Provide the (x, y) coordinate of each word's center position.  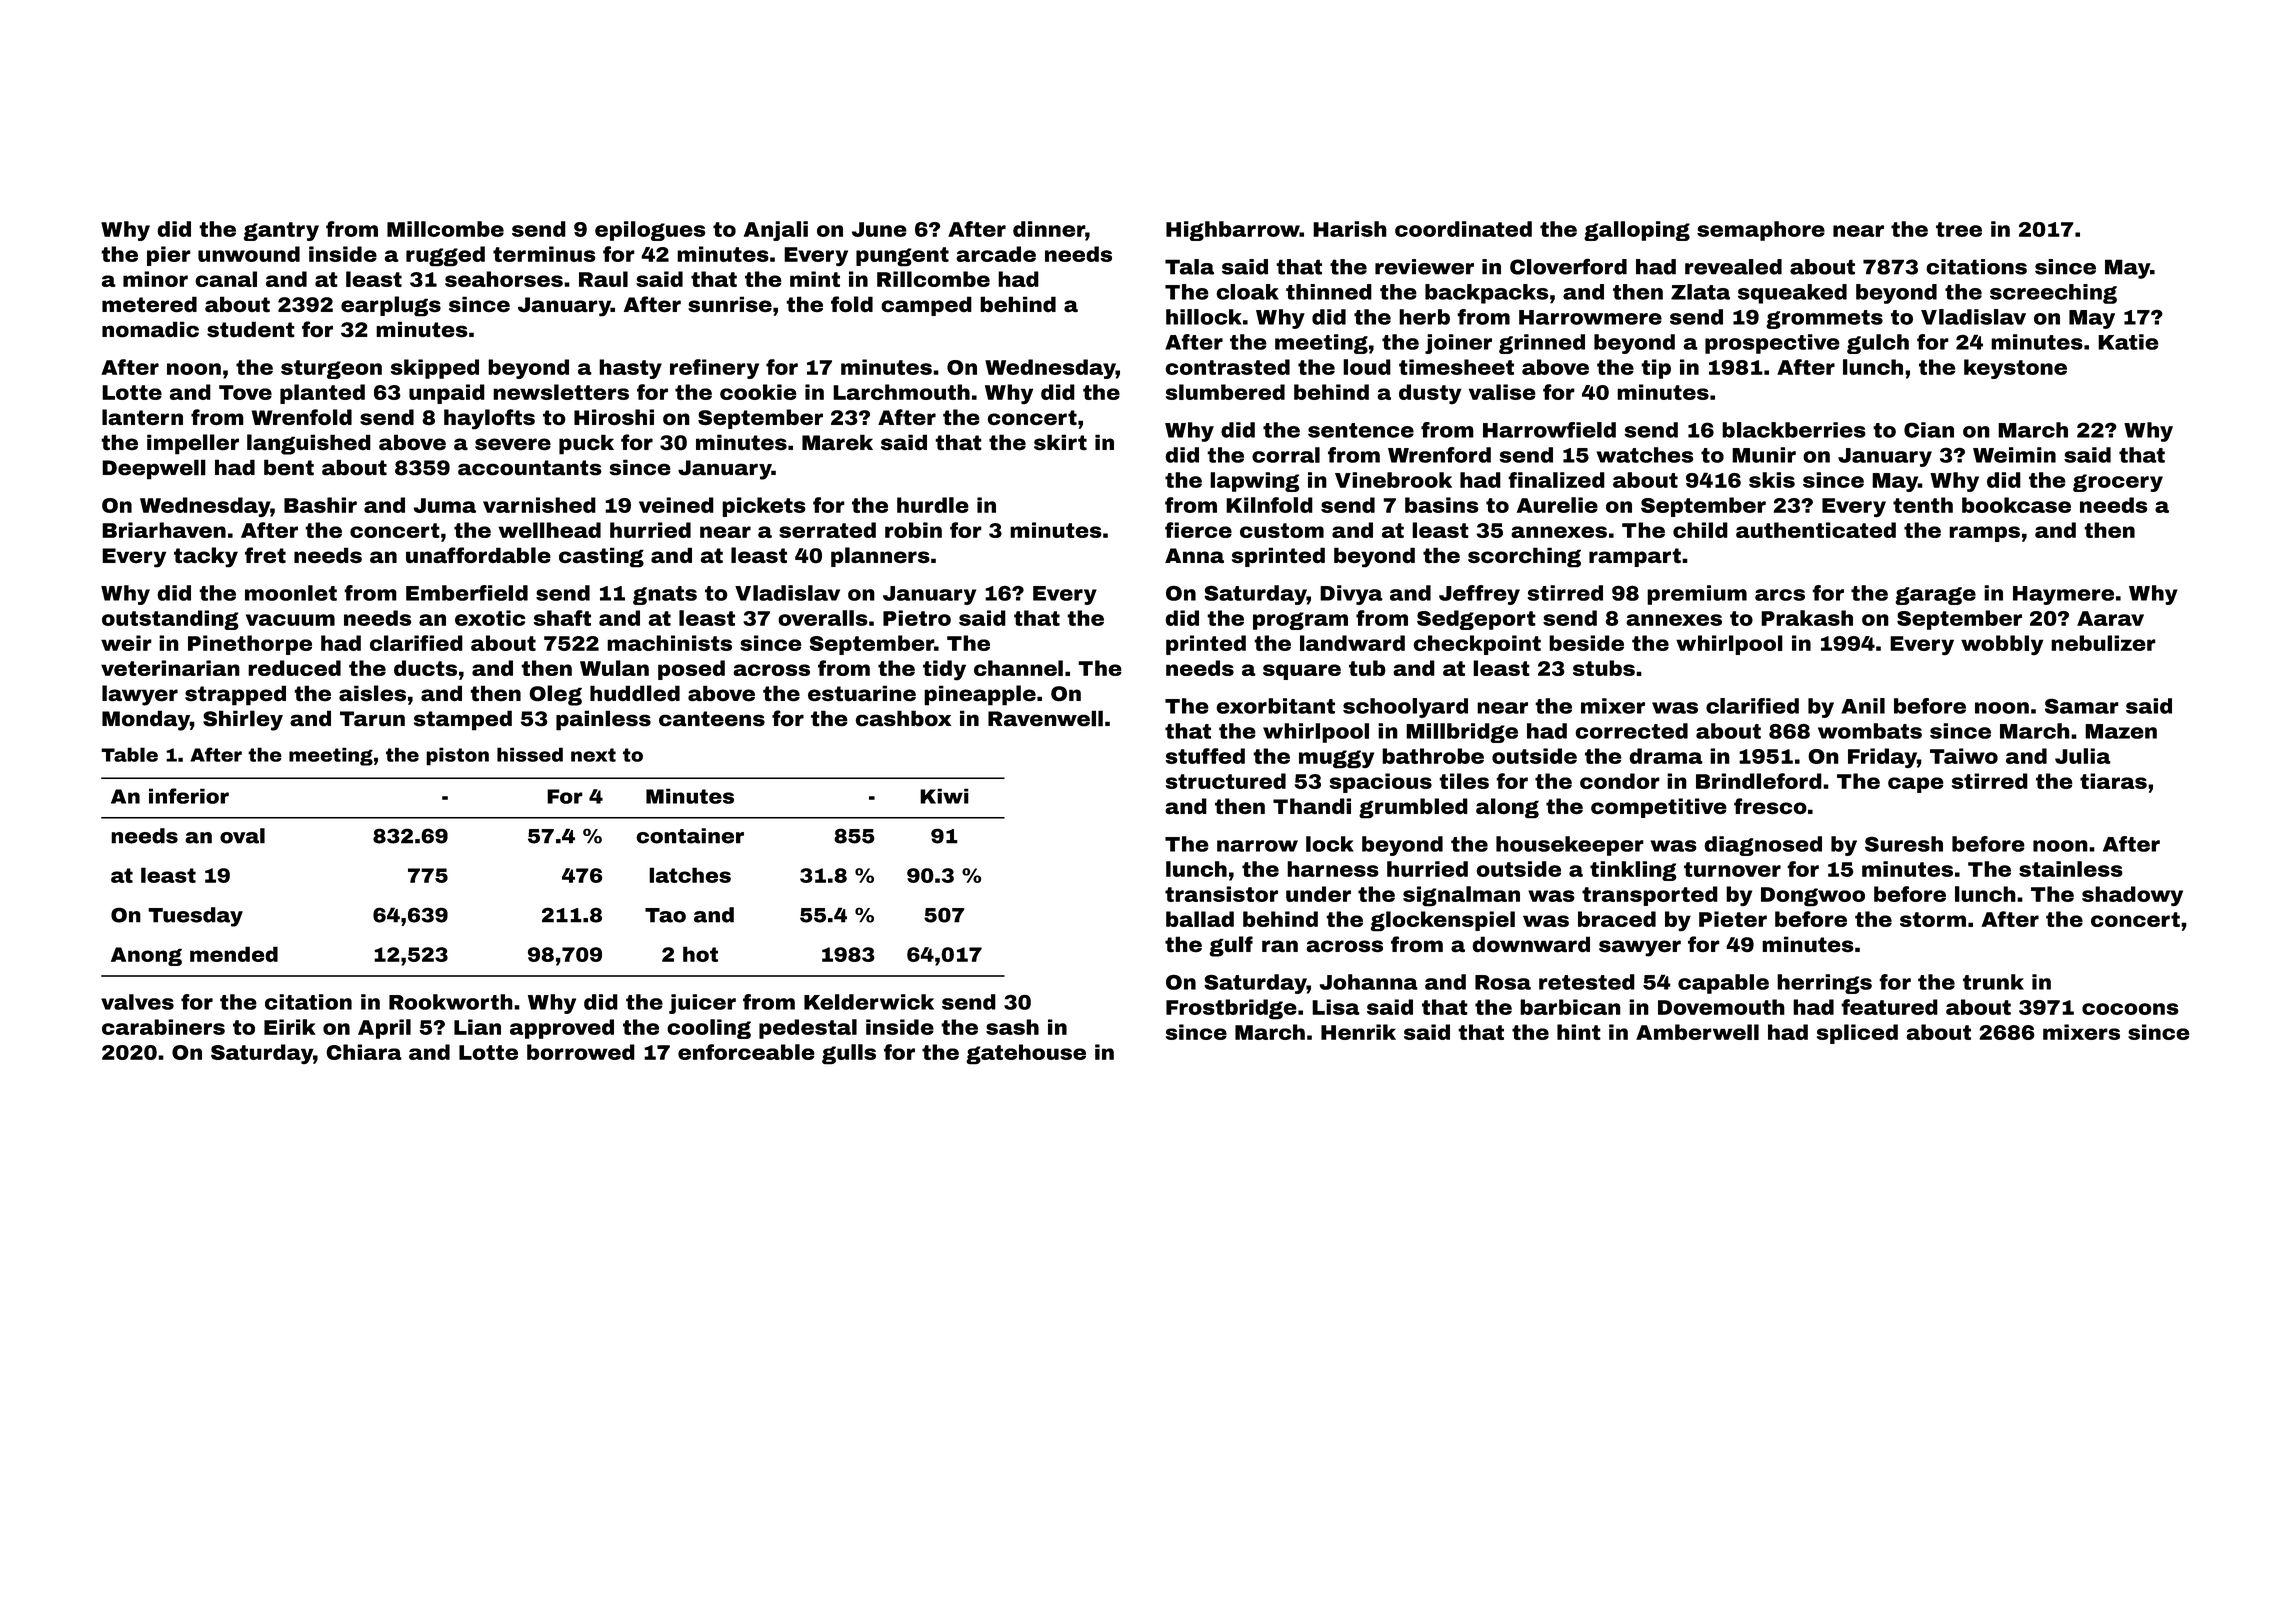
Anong (146, 956)
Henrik (1358, 1032)
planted (322, 394)
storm (1933, 919)
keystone (2015, 369)
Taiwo (1964, 756)
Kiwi (944, 796)
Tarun (372, 719)
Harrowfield (1549, 430)
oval (242, 836)
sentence (1361, 430)
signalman (1461, 896)
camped (926, 306)
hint (1579, 1032)
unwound (249, 254)
